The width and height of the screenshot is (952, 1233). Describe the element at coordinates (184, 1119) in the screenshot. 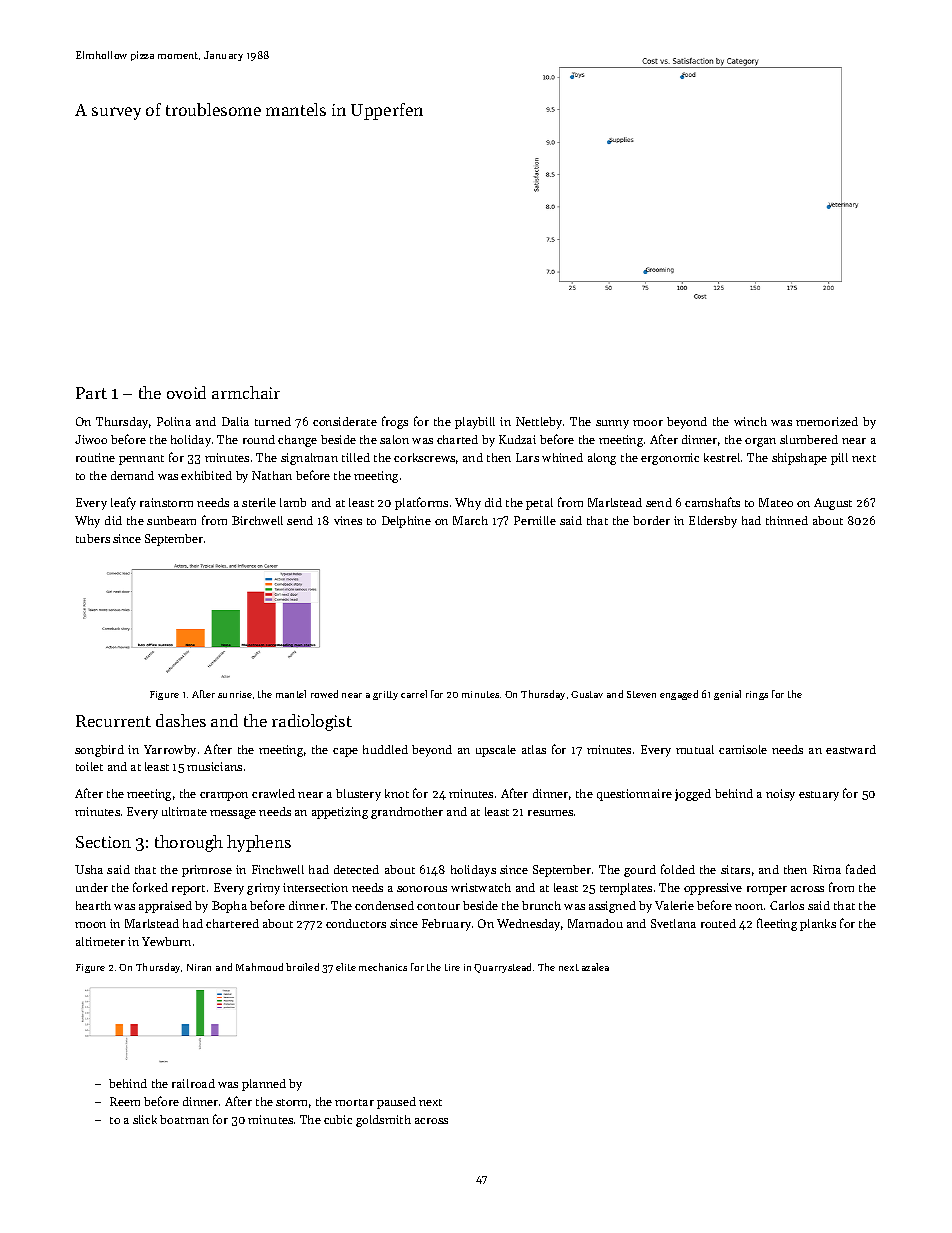

I see `boatman` at that location.
